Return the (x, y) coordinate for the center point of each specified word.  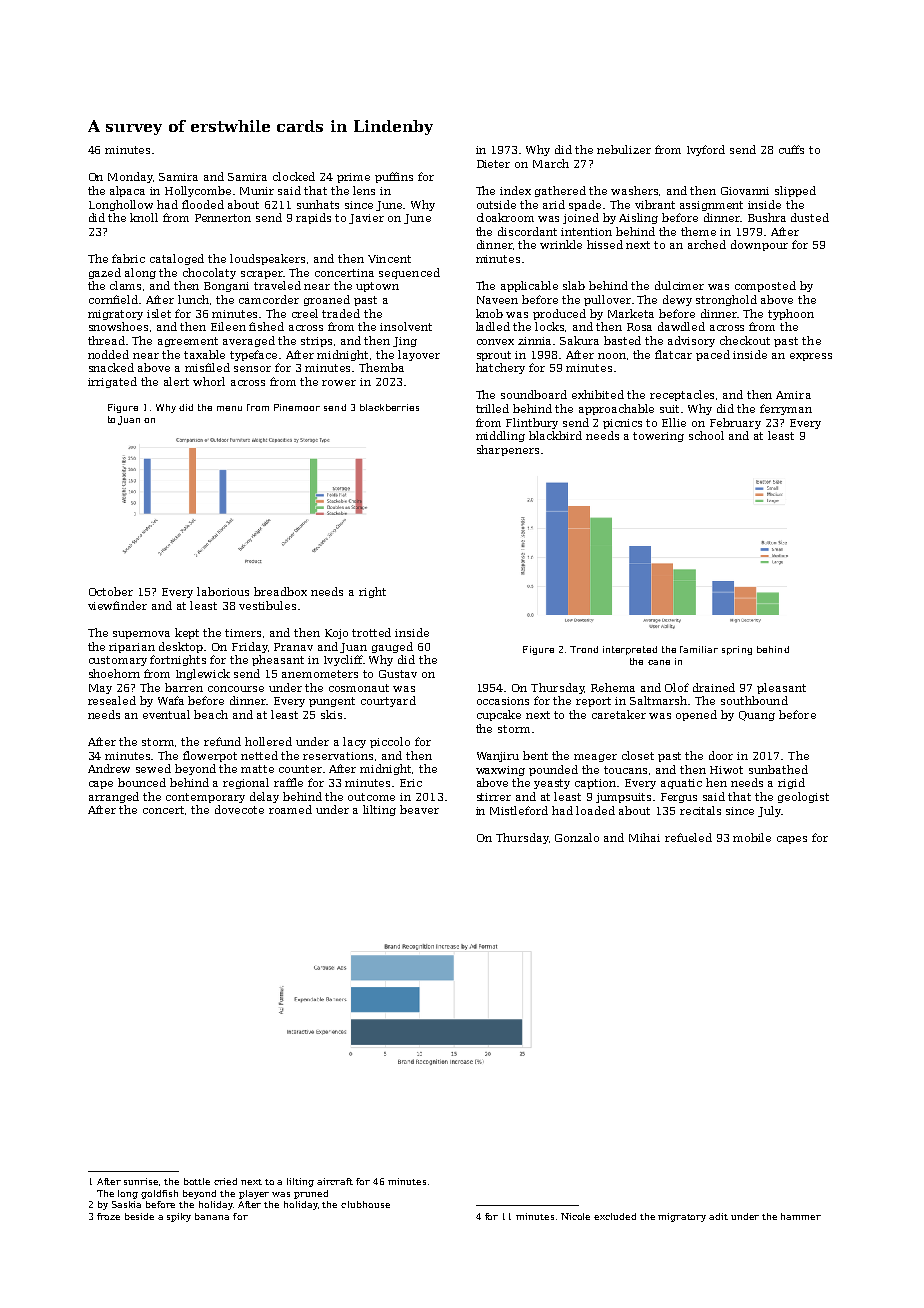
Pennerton (223, 218)
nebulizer (624, 149)
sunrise (141, 1181)
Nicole (575, 1216)
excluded (615, 1216)
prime (353, 178)
